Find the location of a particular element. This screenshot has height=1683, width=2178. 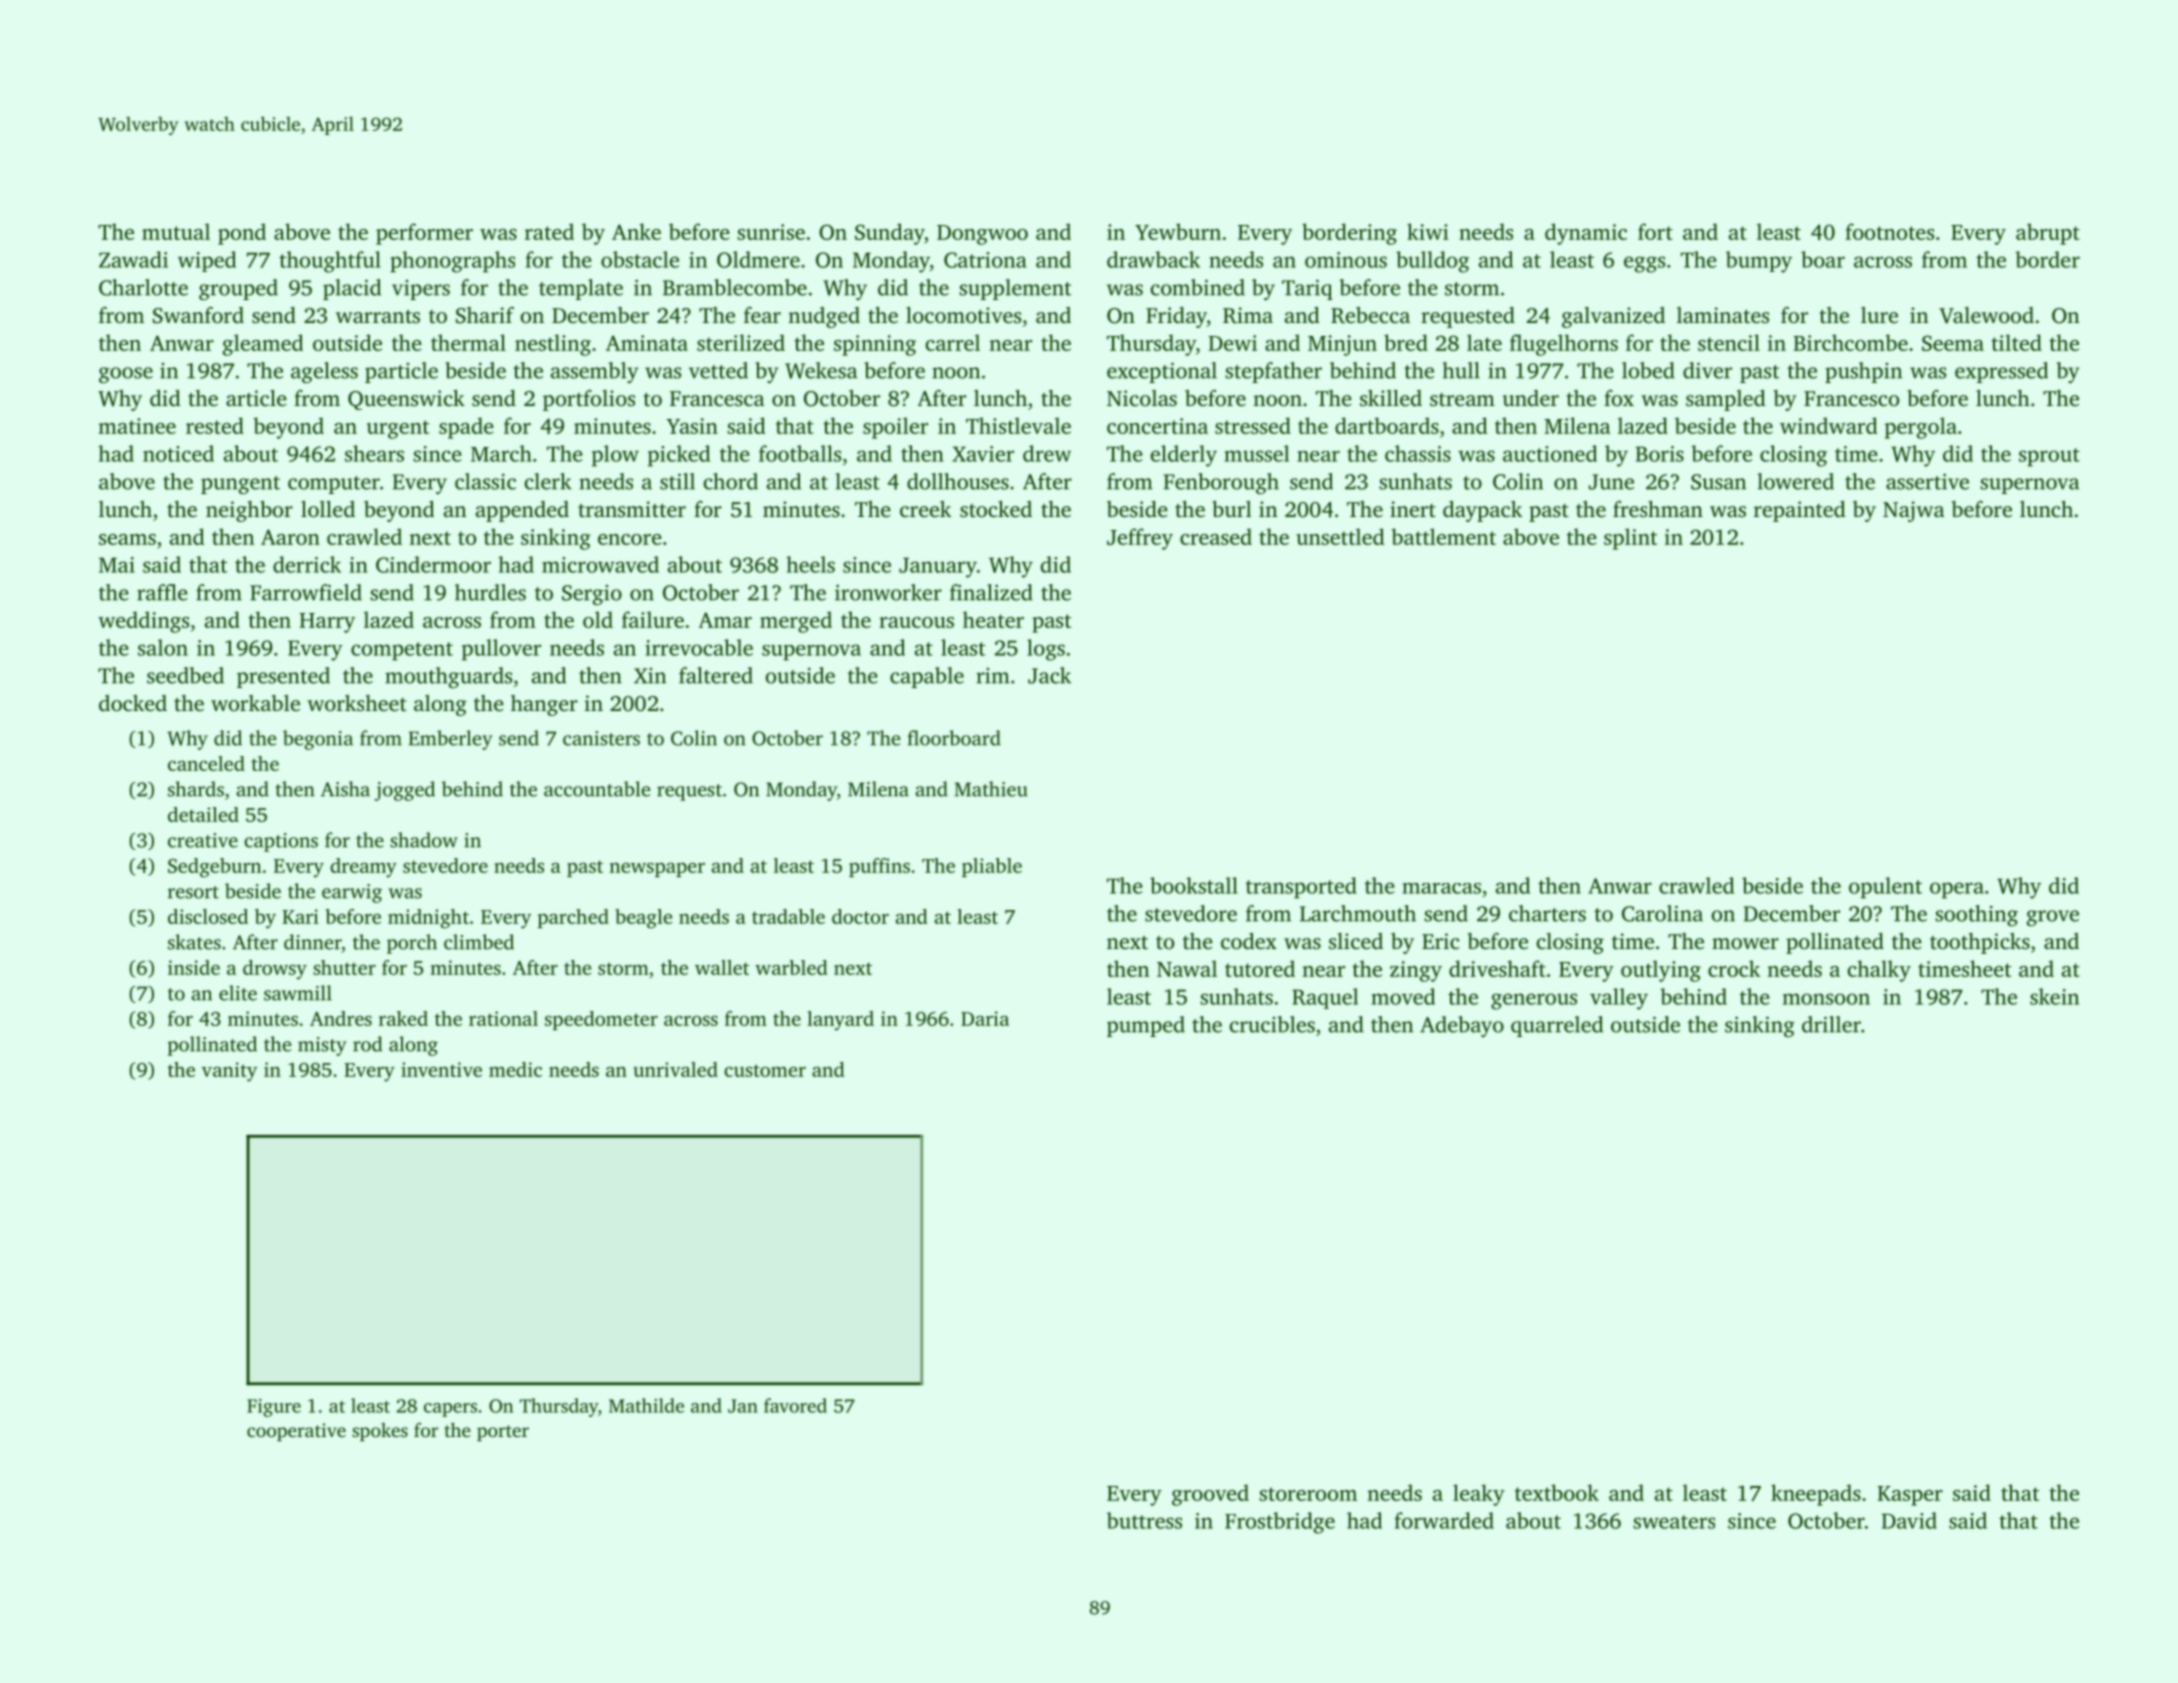

inventive is located at coordinates (441, 1069).
